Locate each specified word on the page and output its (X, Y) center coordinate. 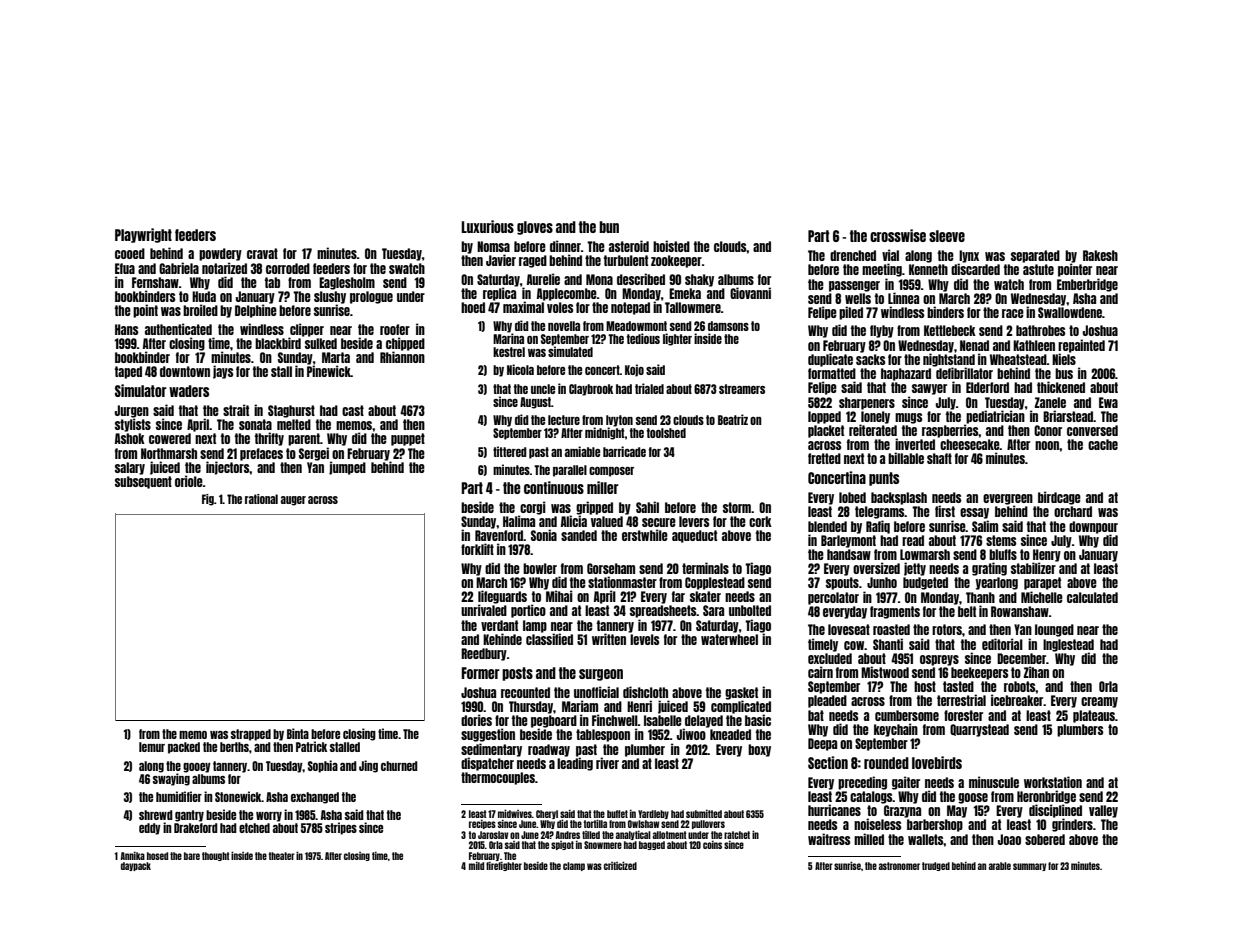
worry (269, 817)
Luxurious (487, 226)
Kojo (634, 370)
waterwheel (729, 639)
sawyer (929, 389)
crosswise (898, 235)
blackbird (278, 343)
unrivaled (484, 610)
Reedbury (484, 654)
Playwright (143, 235)
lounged (1054, 630)
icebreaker (1017, 700)
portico (528, 611)
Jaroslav (493, 835)
